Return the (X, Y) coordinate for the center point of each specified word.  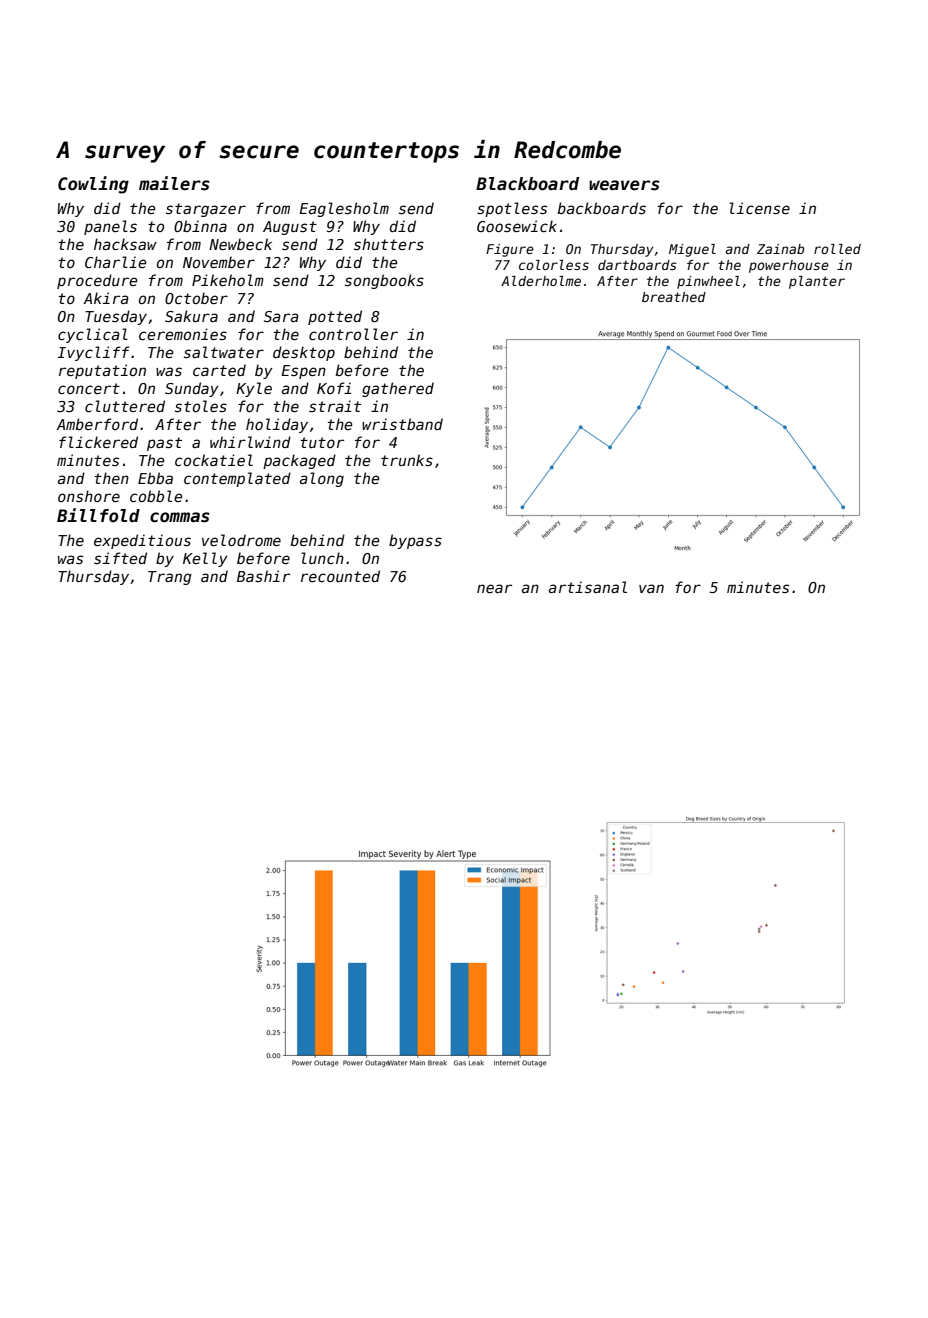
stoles (201, 406)
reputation (102, 371)
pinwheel (708, 282)
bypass (415, 541)
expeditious (142, 541)
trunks (407, 460)
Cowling (93, 185)
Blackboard (527, 184)
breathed (674, 297)
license (759, 208)
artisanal (588, 587)
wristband (402, 424)
